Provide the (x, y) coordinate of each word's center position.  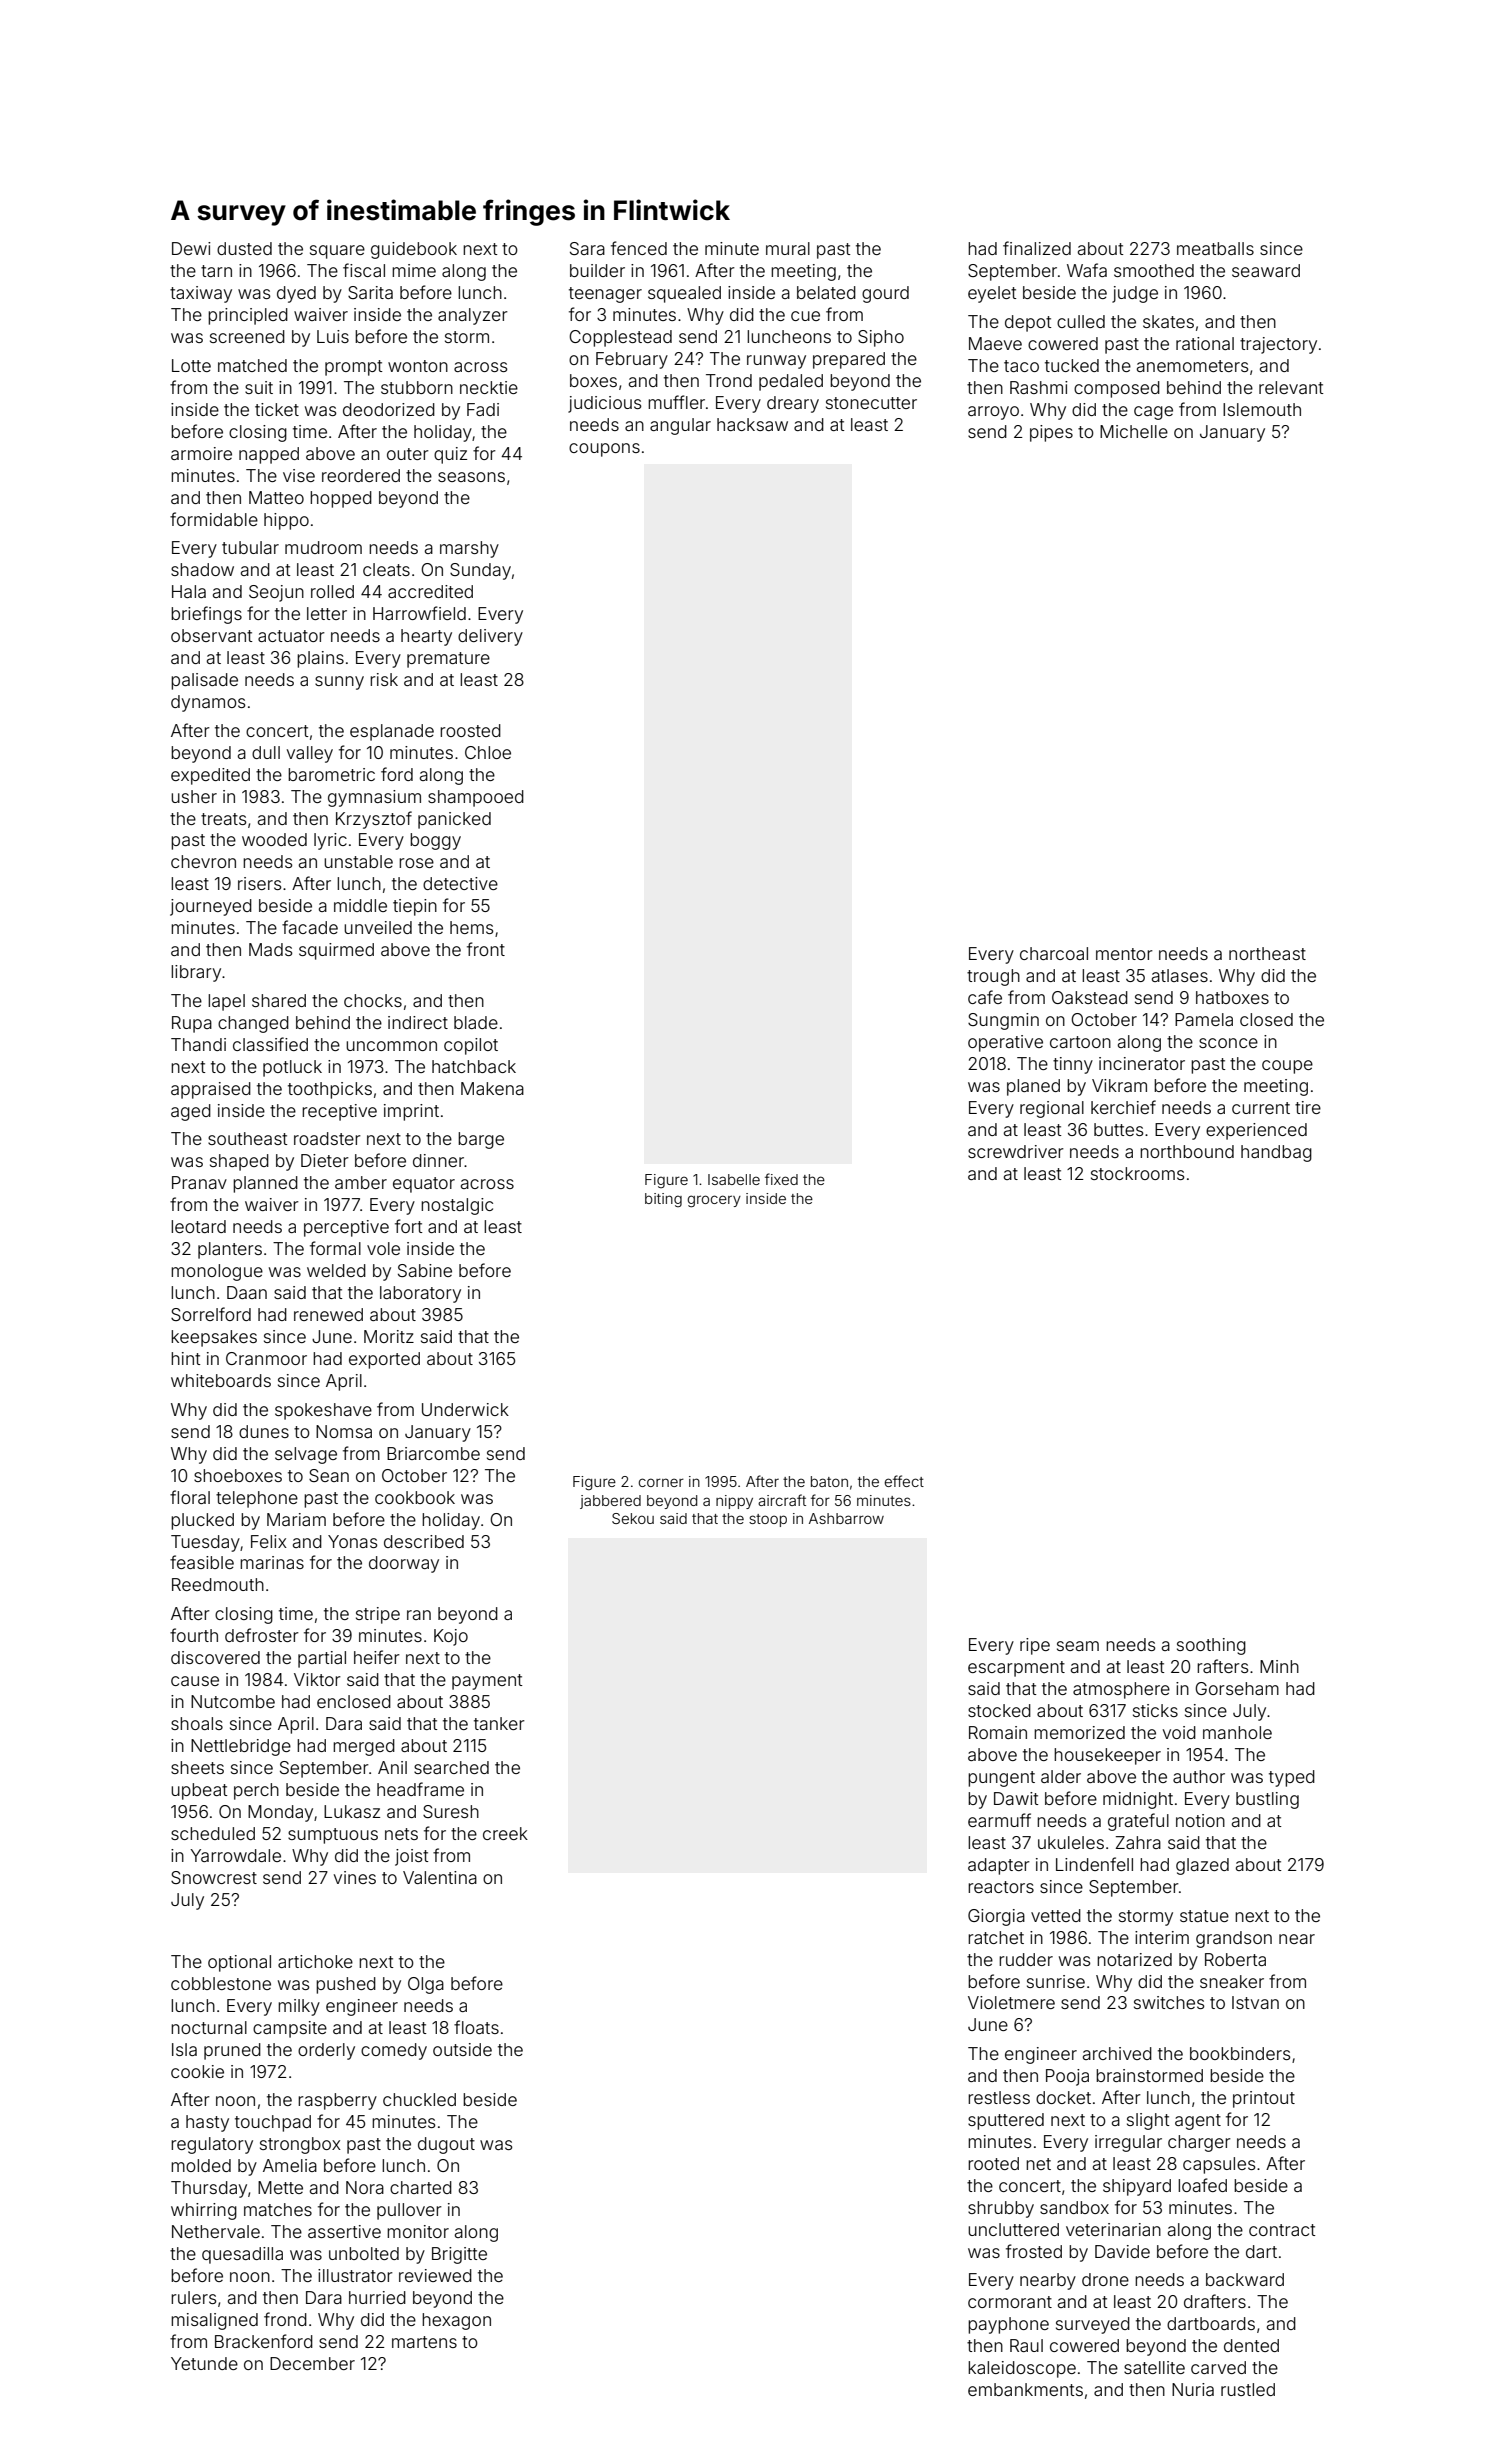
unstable (358, 861)
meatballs (1215, 248)
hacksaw (752, 424)
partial (322, 1659)
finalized (1037, 248)
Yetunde (204, 2363)
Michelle (1134, 431)
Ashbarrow (846, 1518)
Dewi (191, 248)
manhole (1237, 1732)
